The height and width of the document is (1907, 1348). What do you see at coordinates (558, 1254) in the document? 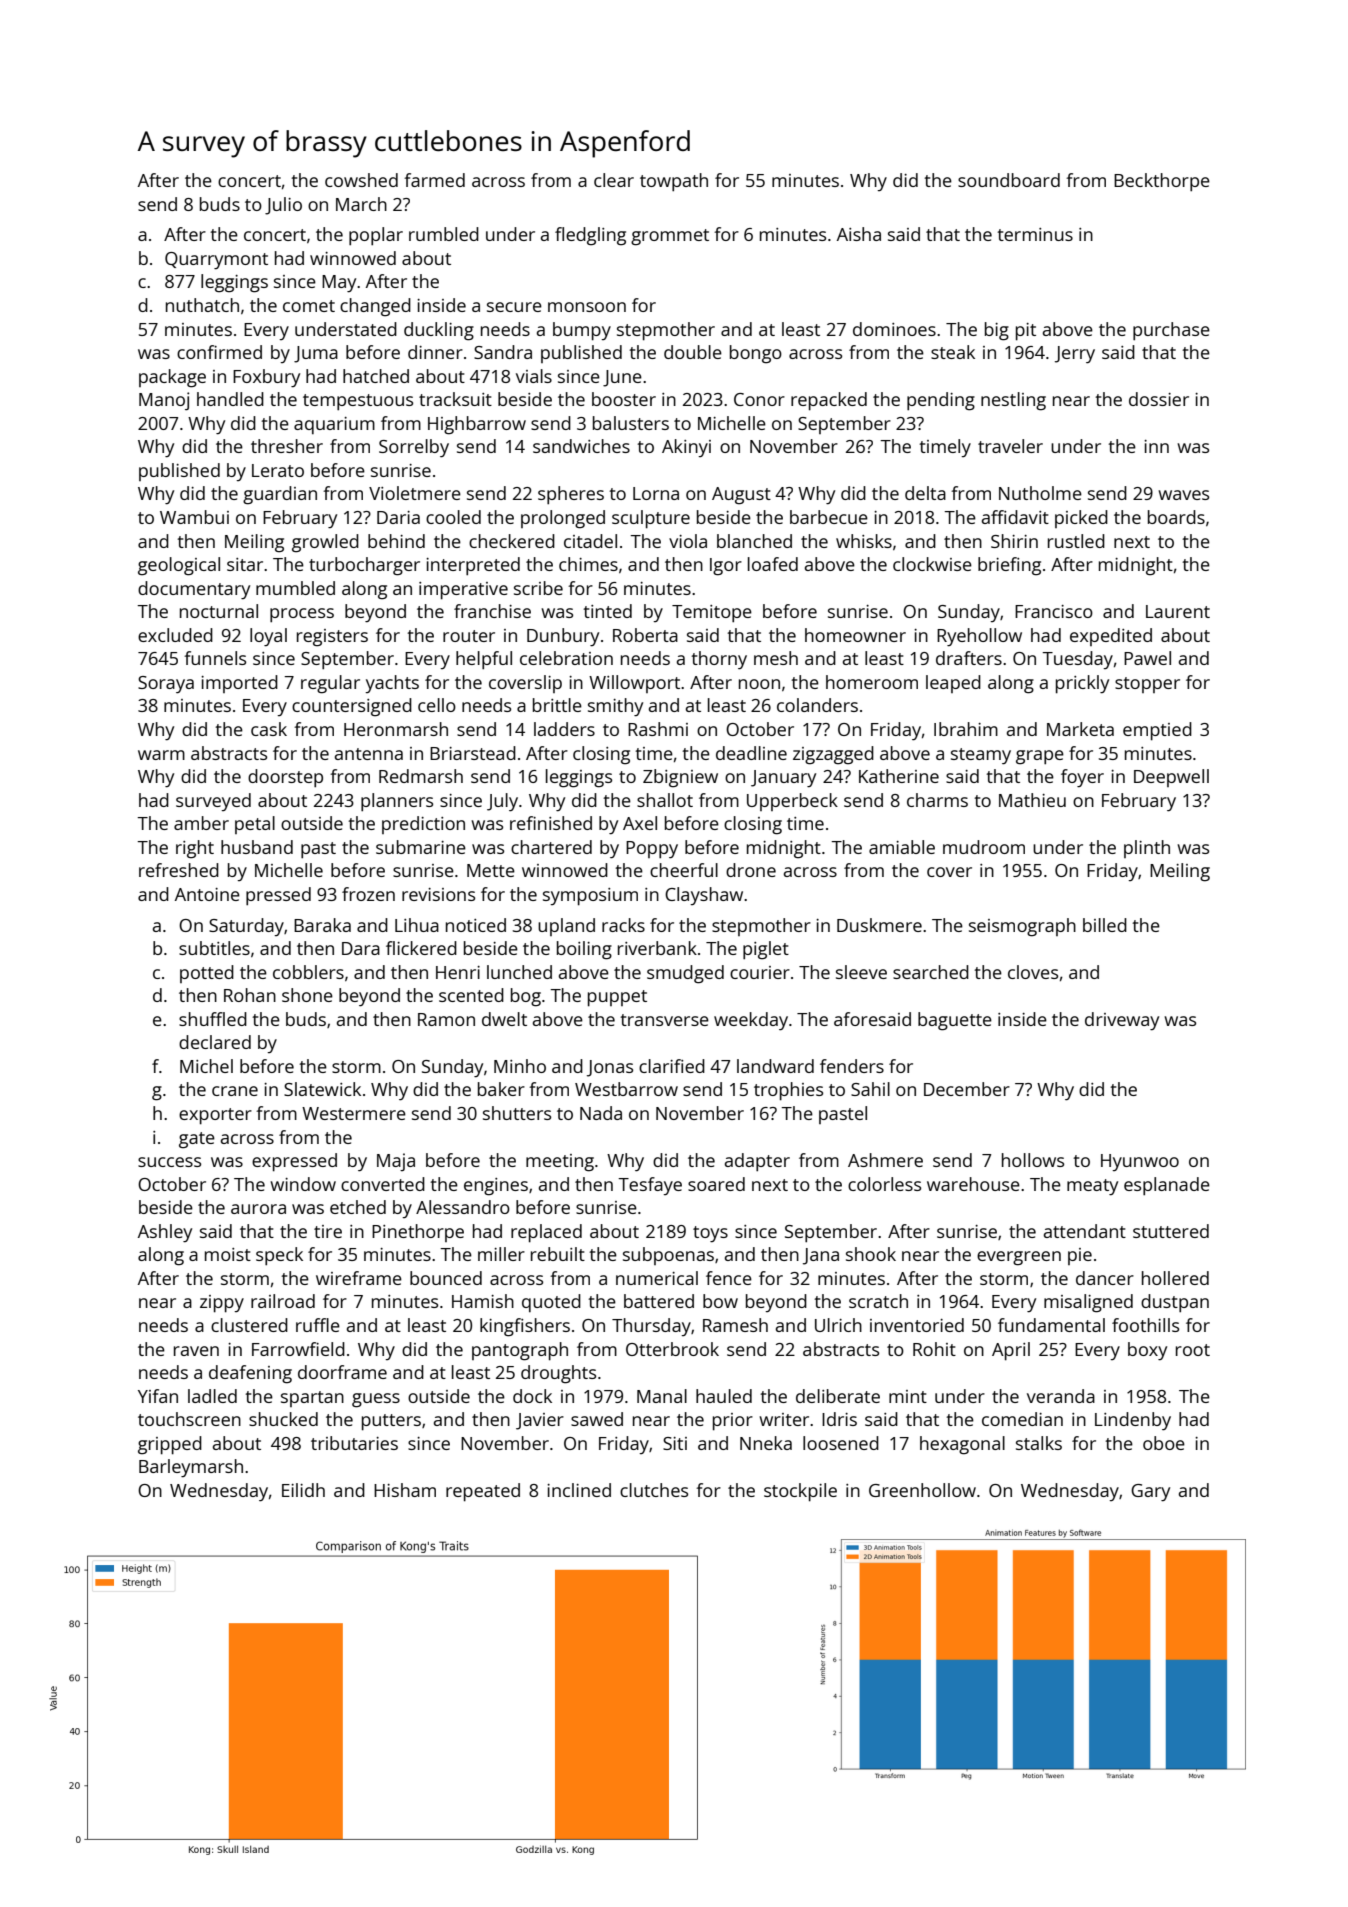
I see `rebuilt` at bounding box center [558, 1254].
